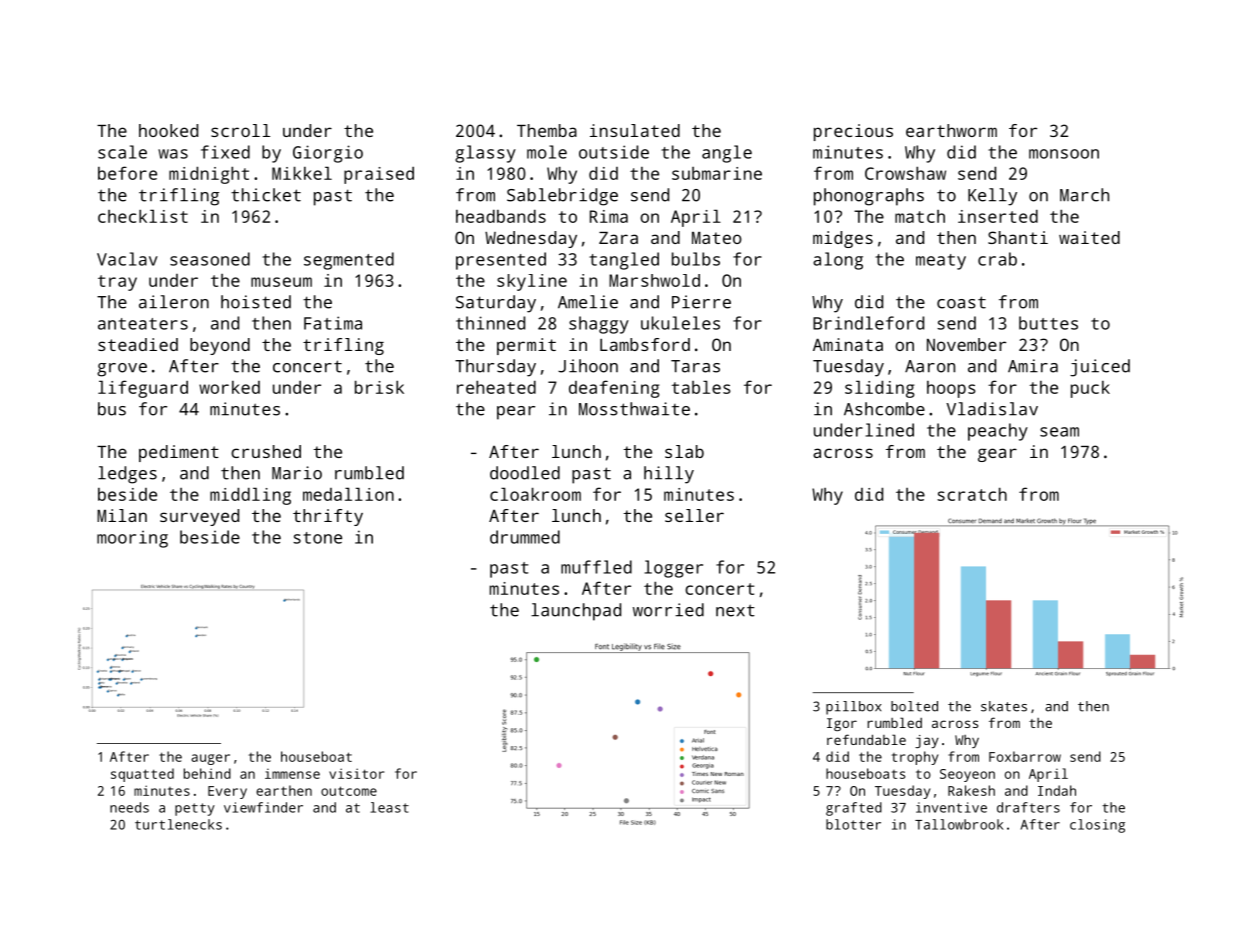 The image size is (1233, 952). I want to click on earthworm, so click(951, 130).
